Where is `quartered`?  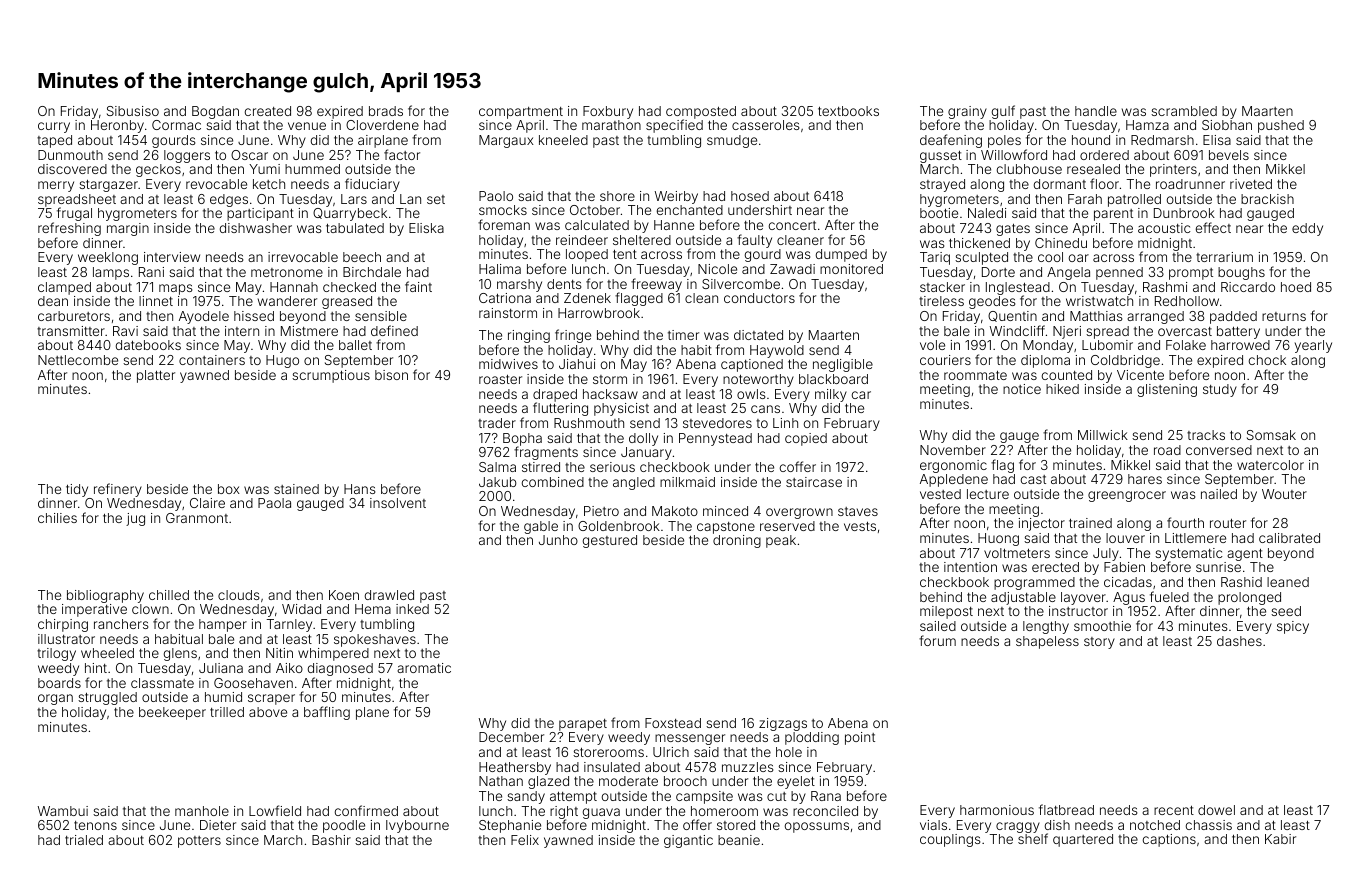 quartered is located at coordinates (1083, 840).
